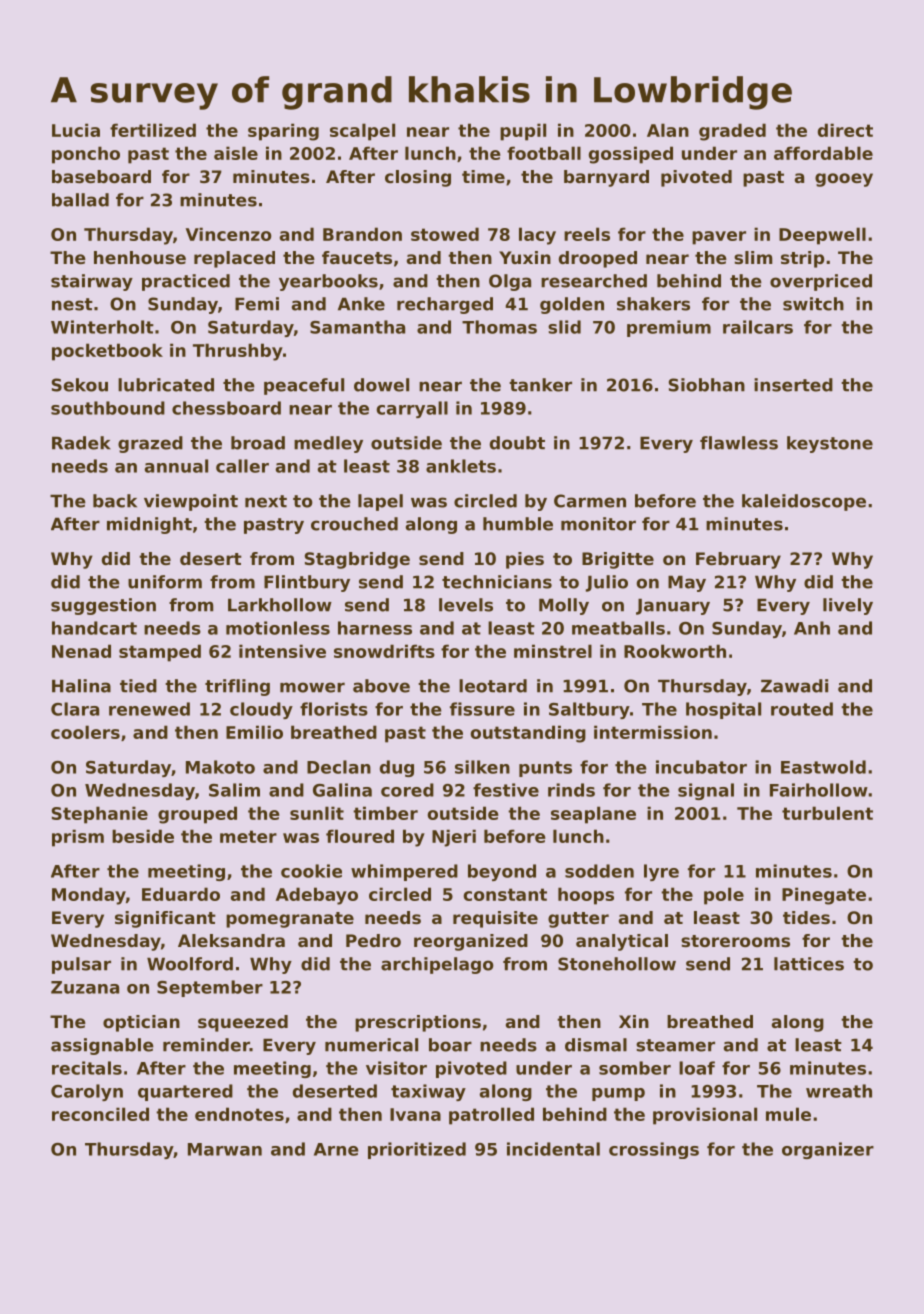 The height and width of the document is (1314, 924). Describe the element at coordinates (809, 964) in the document. I see `lattices` at that location.
